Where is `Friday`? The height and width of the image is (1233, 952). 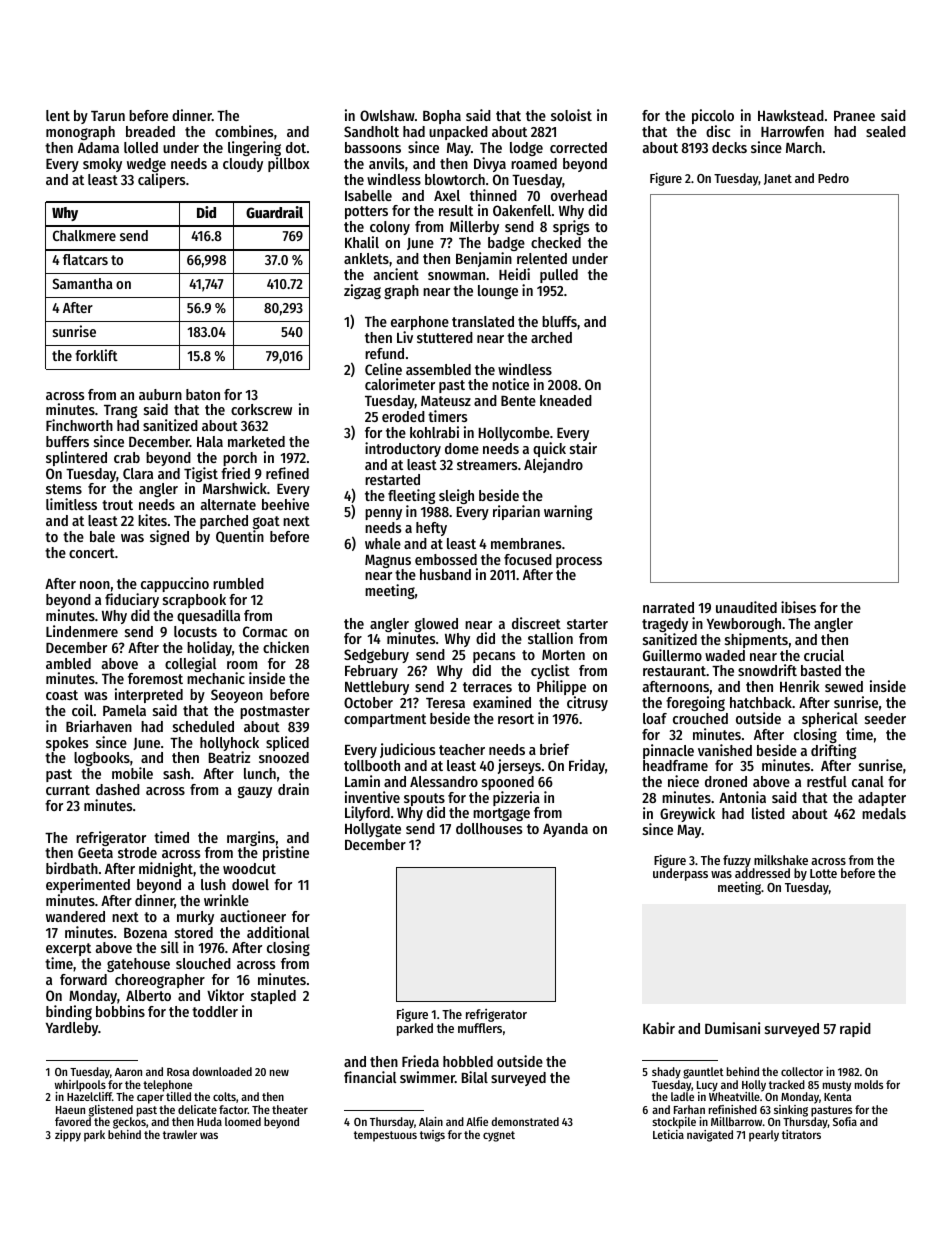 Friday is located at coordinates (587, 766).
